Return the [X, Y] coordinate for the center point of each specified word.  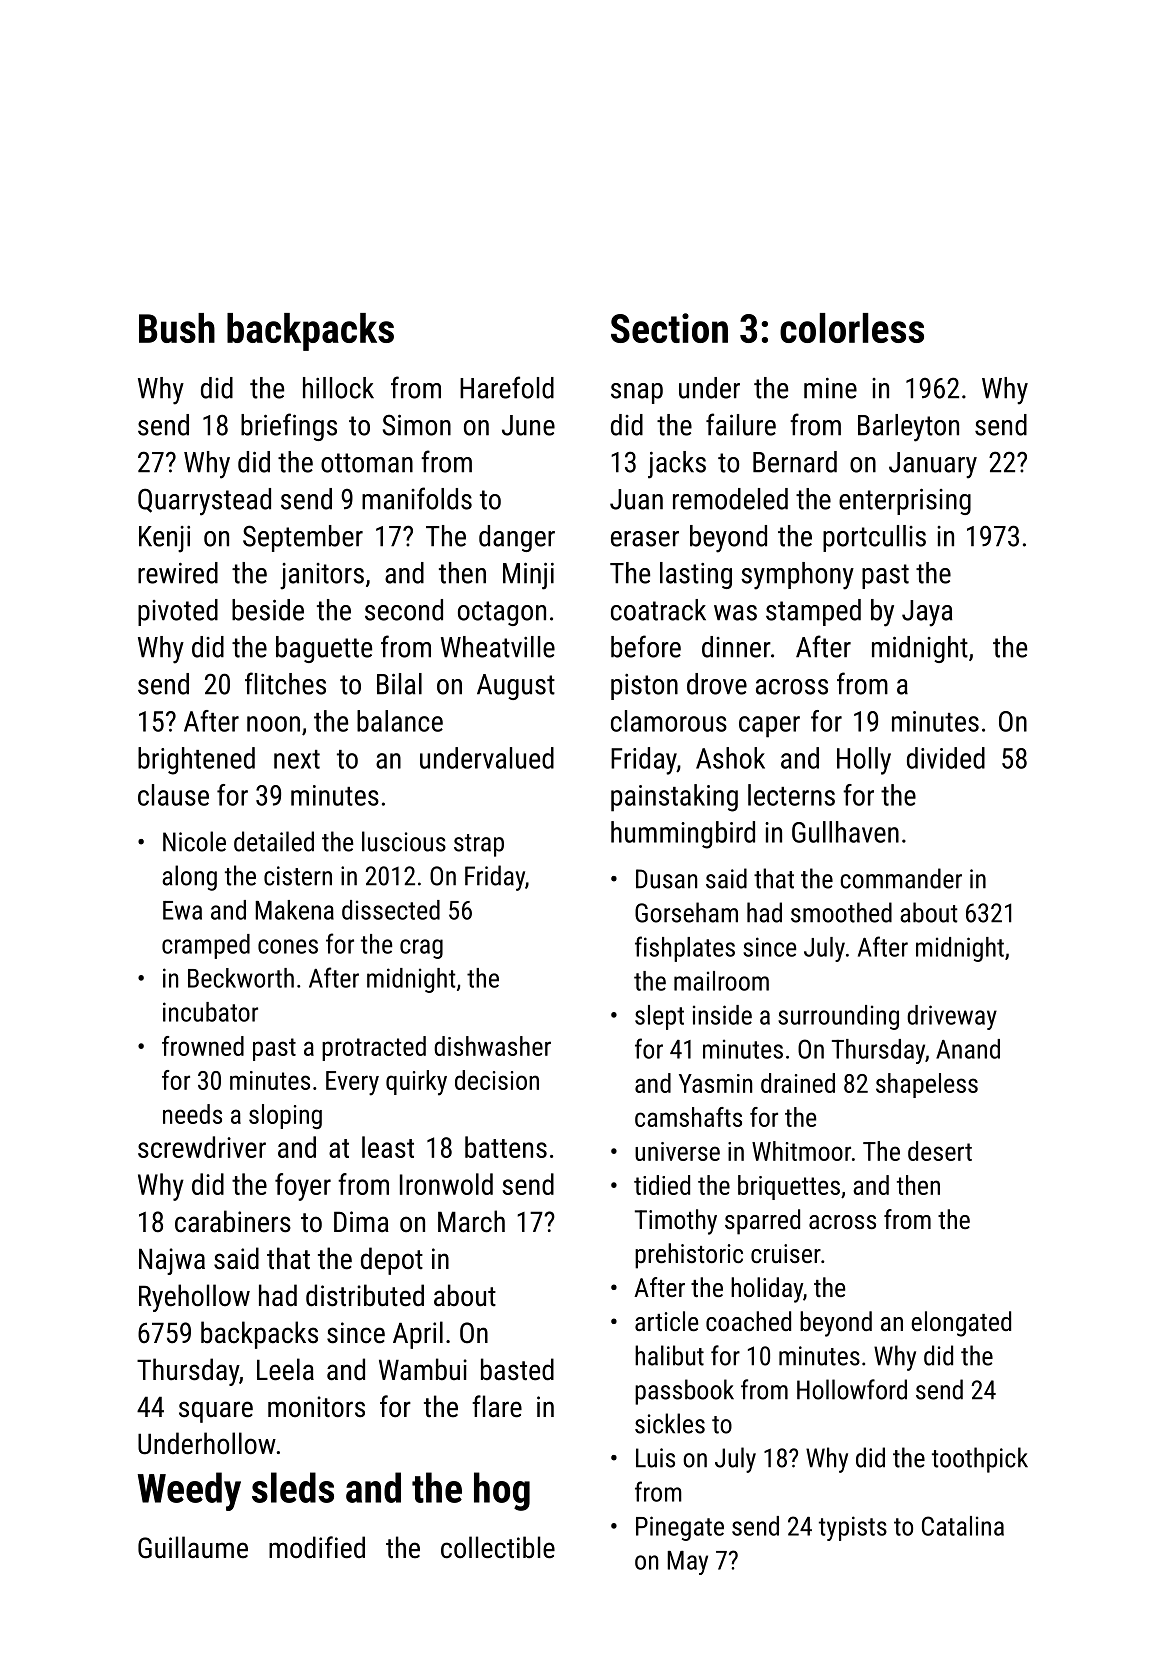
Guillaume [193, 1547]
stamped [813, 612]
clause [173, 795]
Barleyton [908, 428]
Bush [177, 328]
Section [669, 328]
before [646, 646]
